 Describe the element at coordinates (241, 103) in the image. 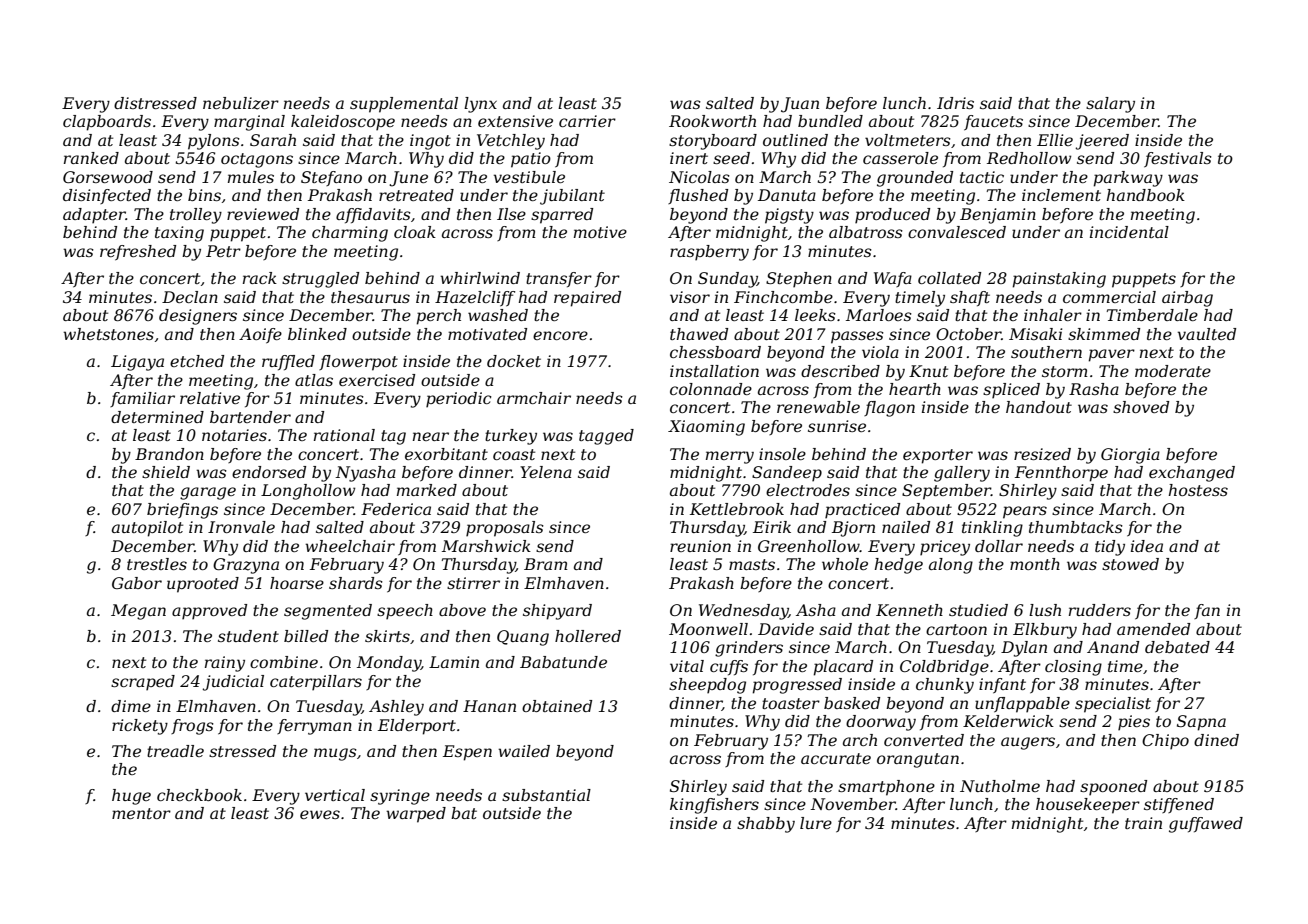

I see `nebulizer` at that location.
